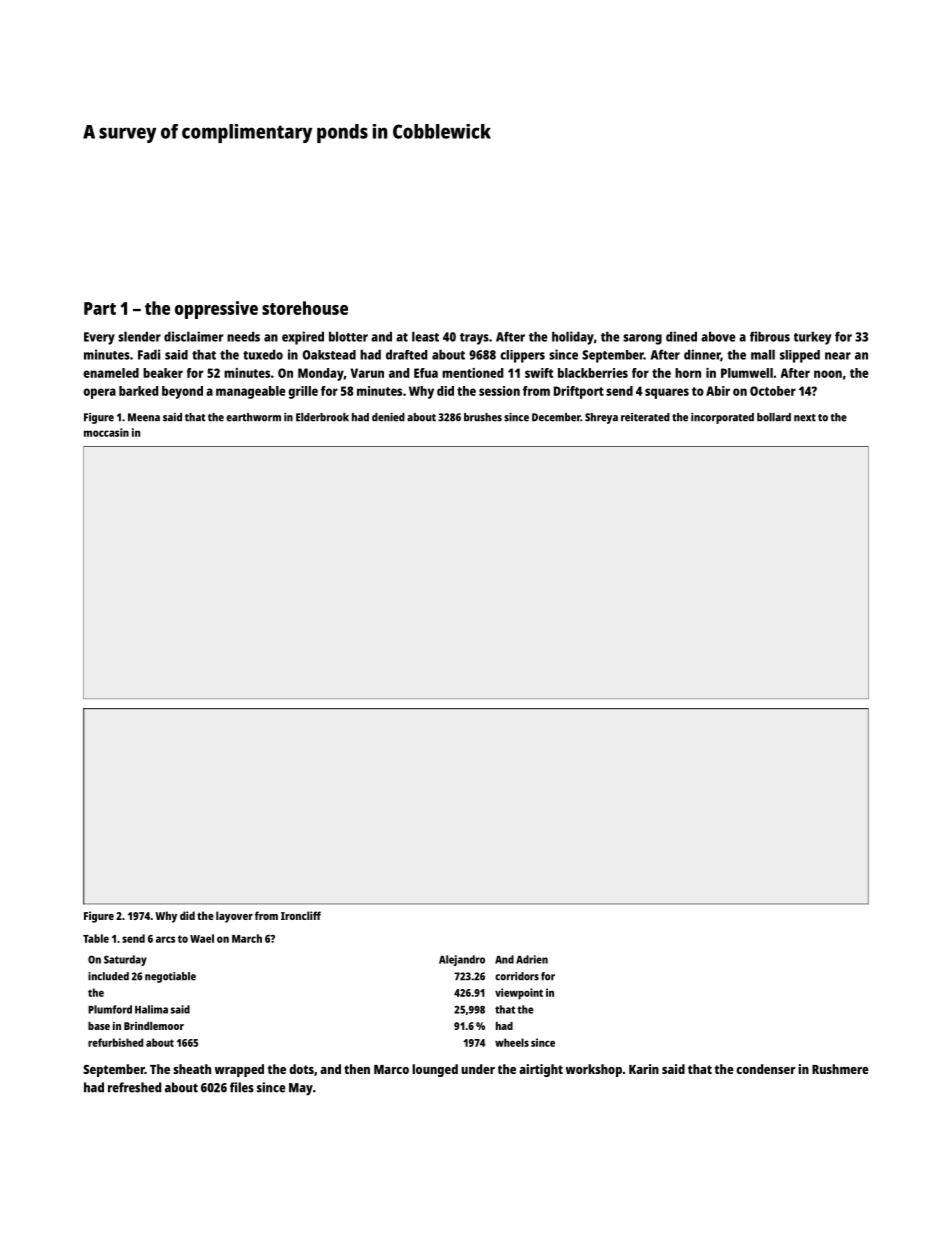 The width and height of the screenshot is (952, 1233). Describe the element at coordinates (144, 417) in the screenshot. I see `Meena` at that location.
